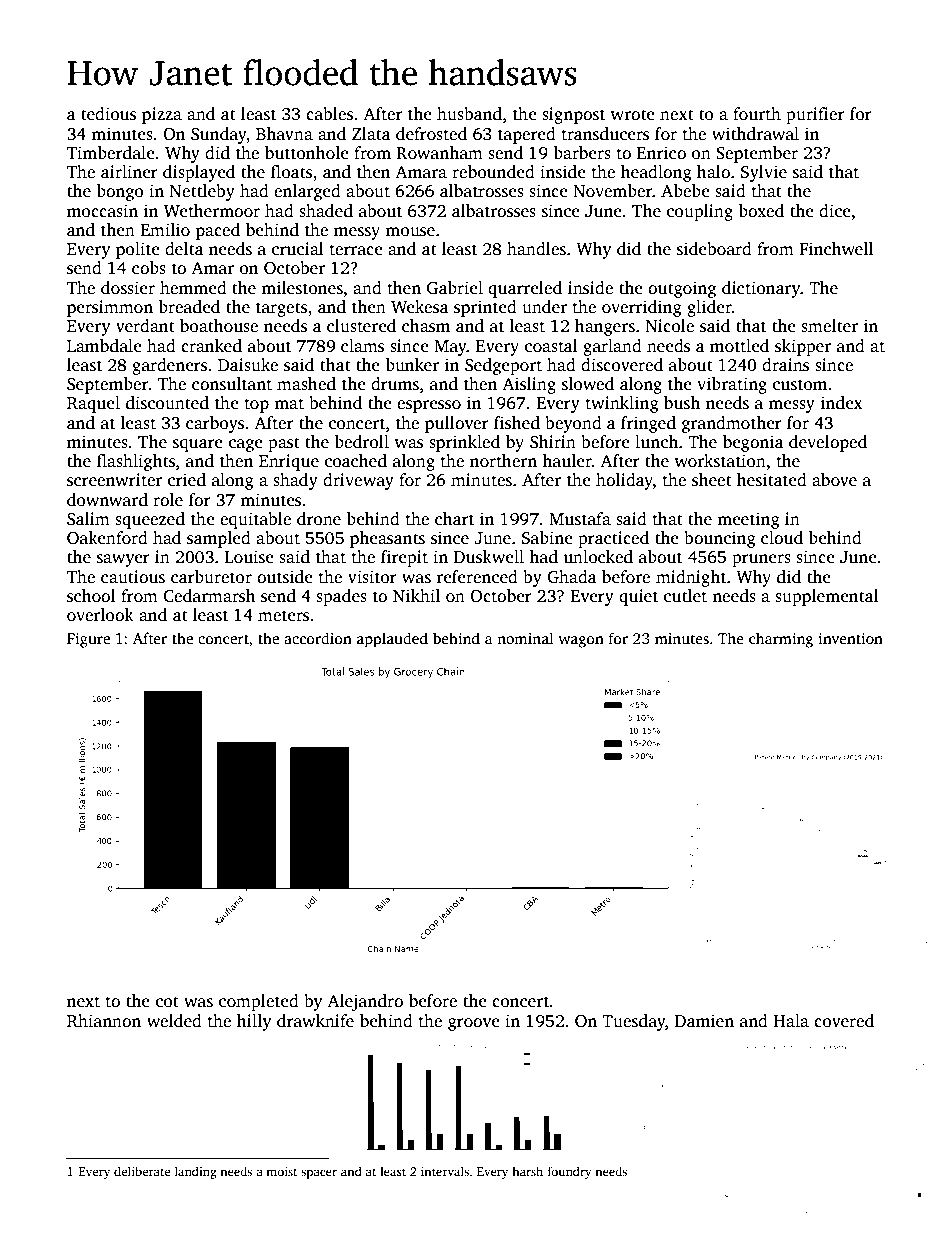  I want to click on Emilio, so click(165, 230).
